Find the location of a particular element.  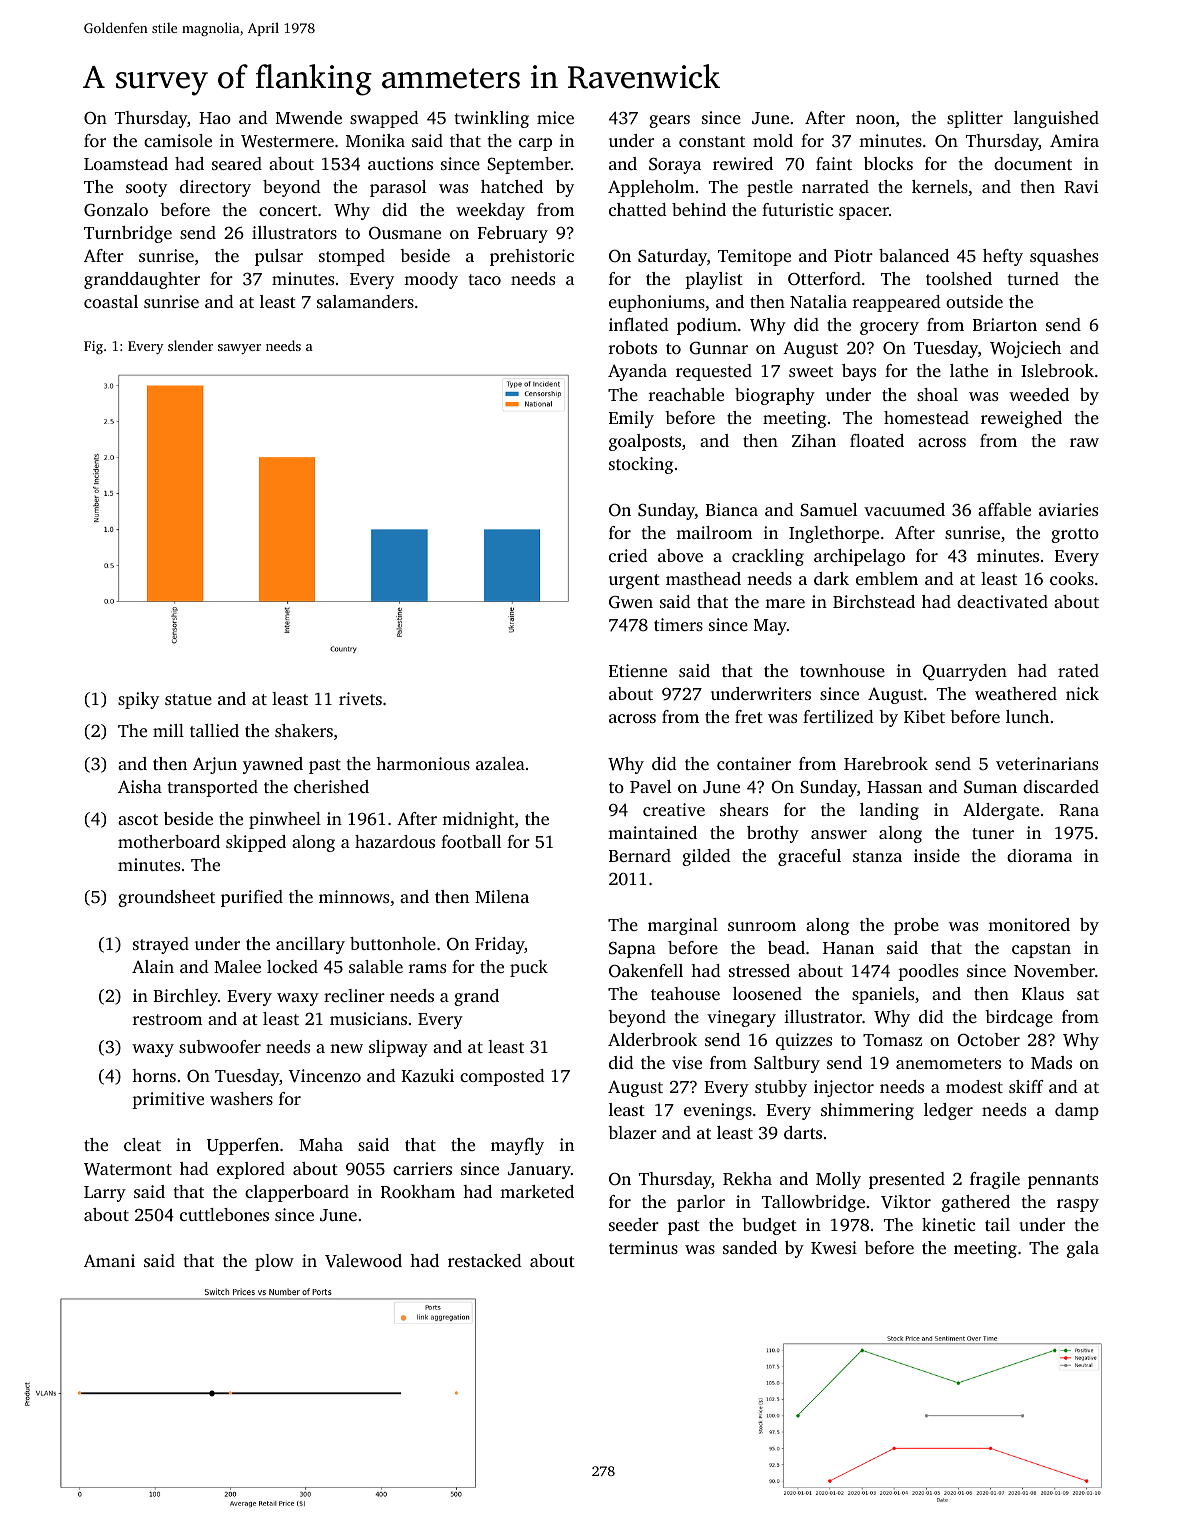

urgent is located at coordinates (634, 581).
